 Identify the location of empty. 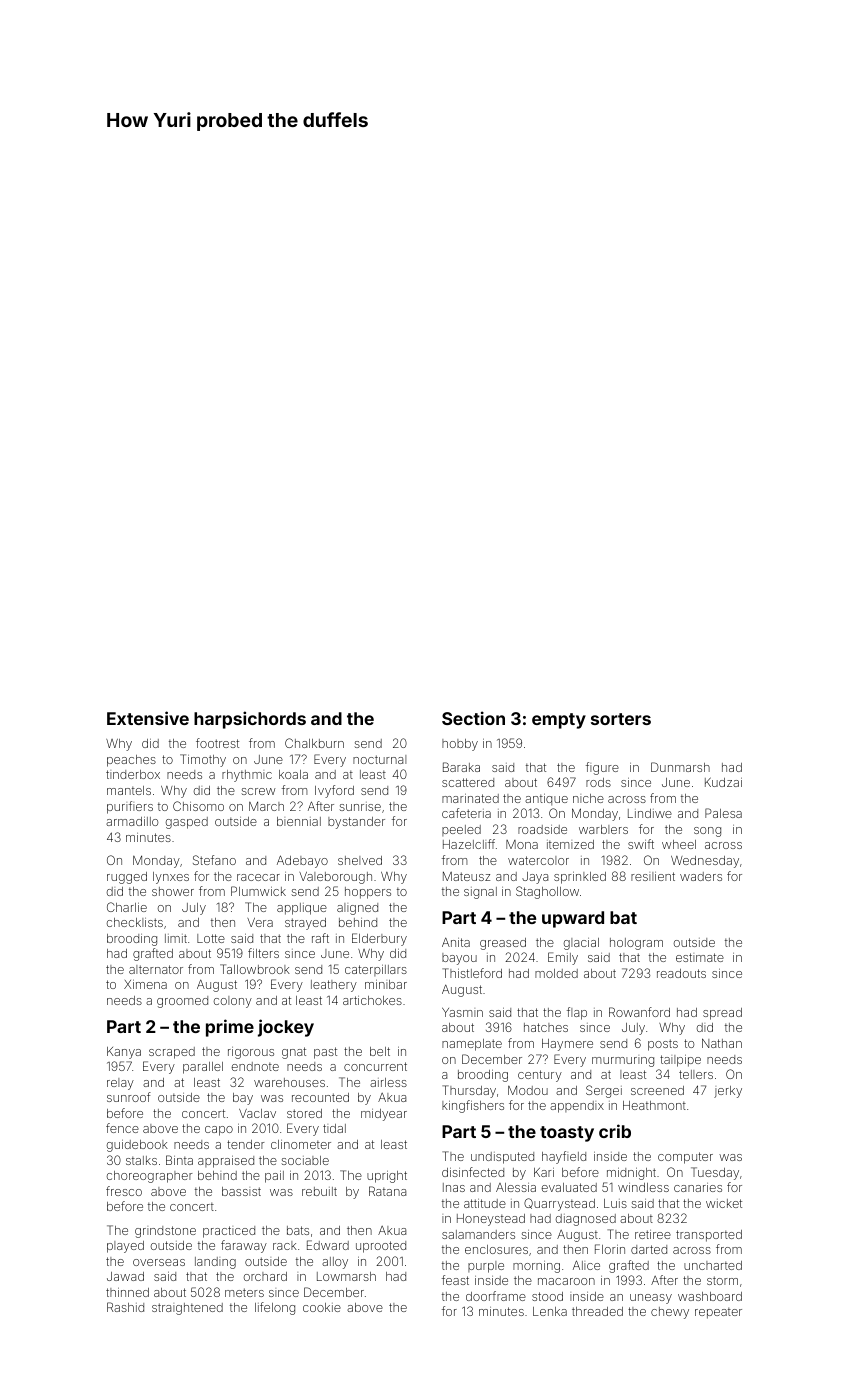
(559, 721).
